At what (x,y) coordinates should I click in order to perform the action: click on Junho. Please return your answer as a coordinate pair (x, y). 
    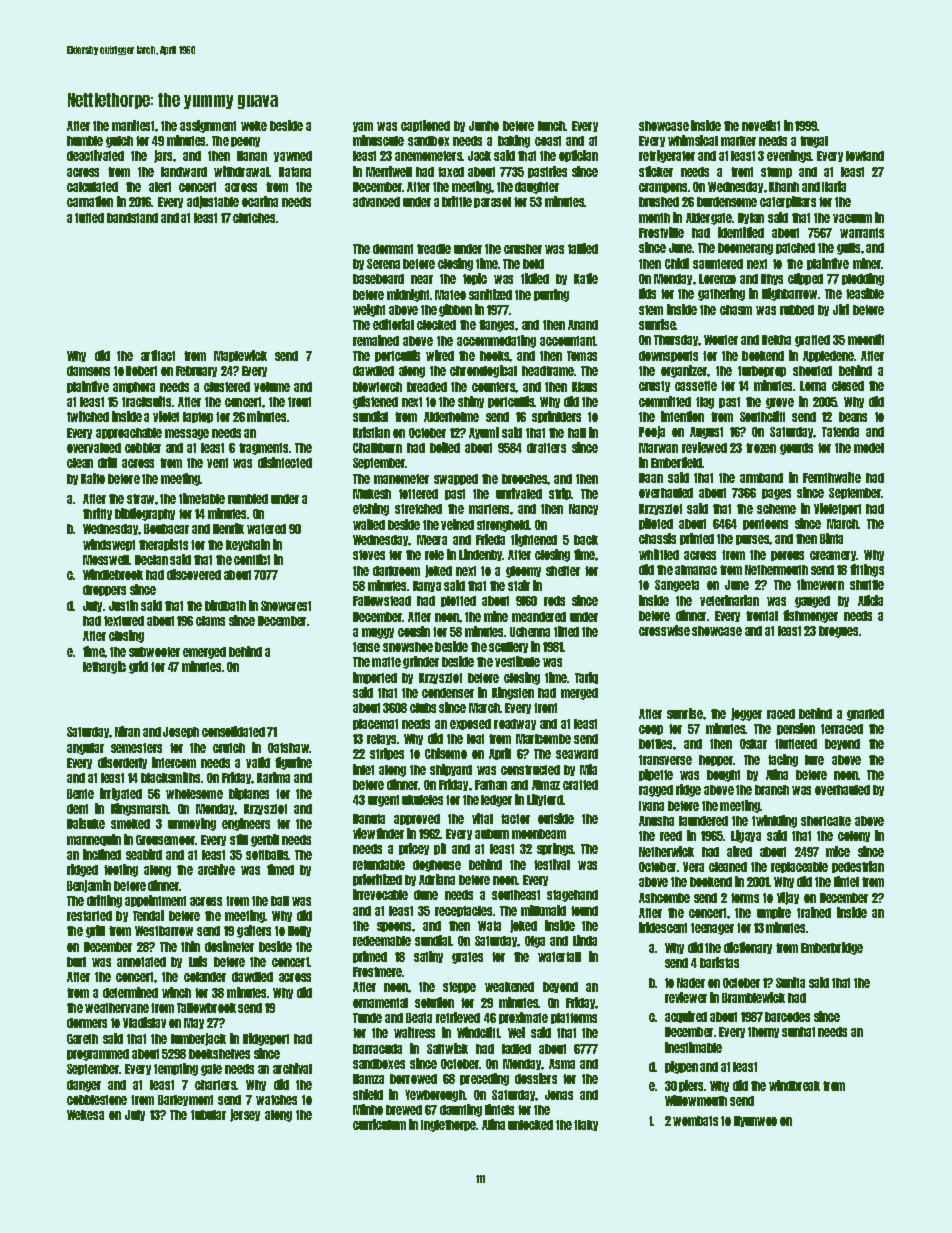
    Looking at the image, I should click on (484, 126).
